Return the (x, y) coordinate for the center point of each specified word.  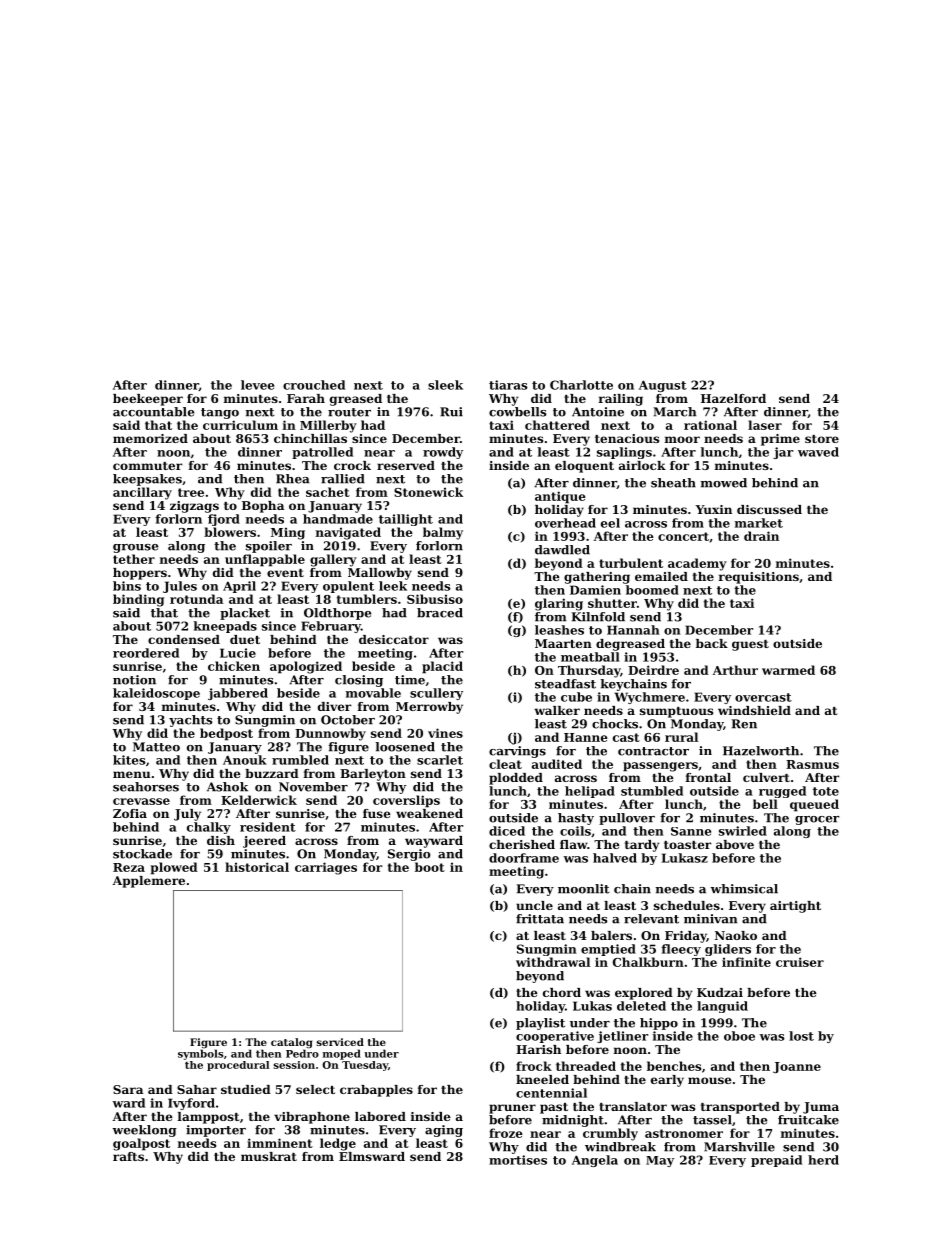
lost (801, 1036)
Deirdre (653, 670)
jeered (264, 842)
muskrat (269, 1156)
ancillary (142, 493)
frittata (540, 919)
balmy (443, 533)
